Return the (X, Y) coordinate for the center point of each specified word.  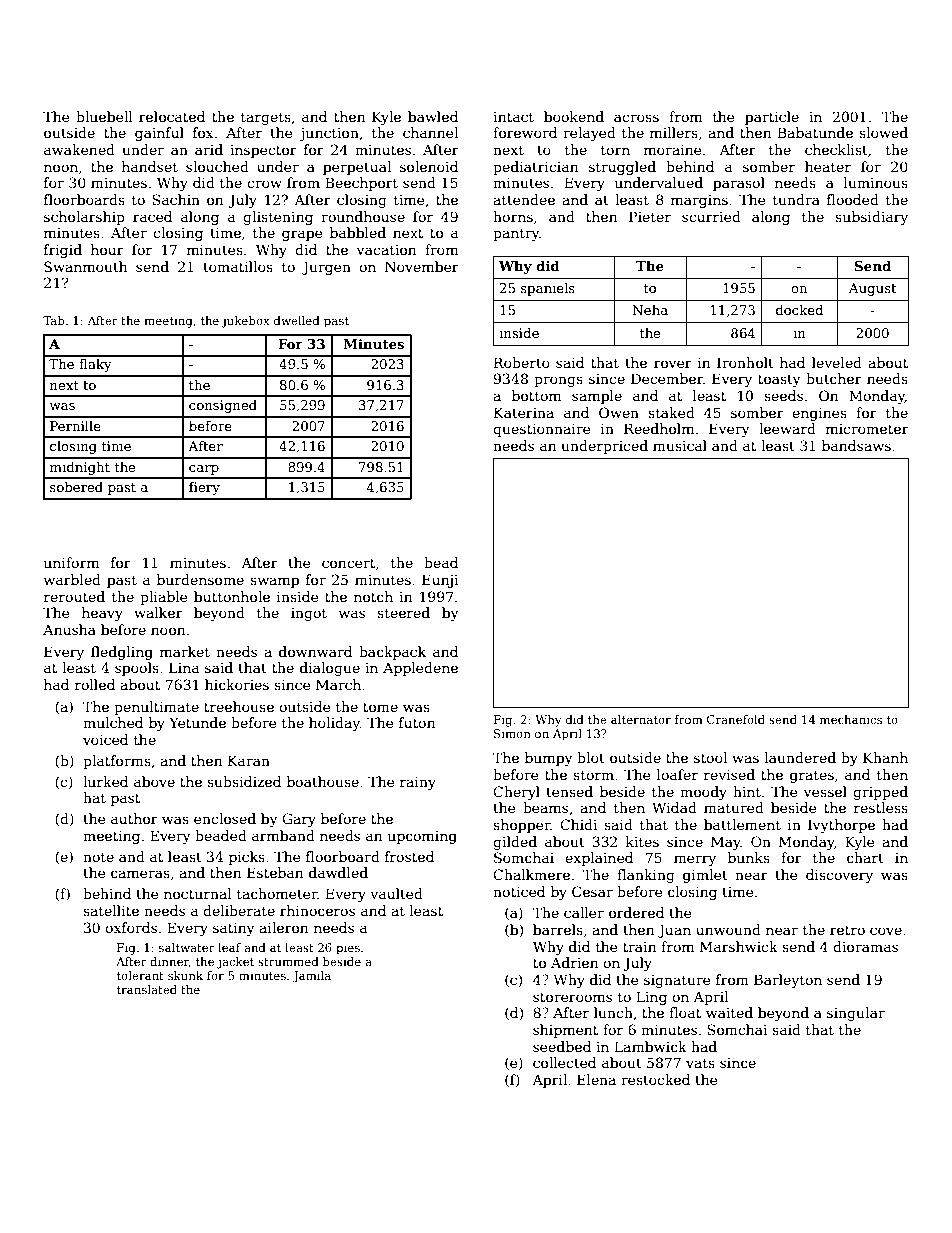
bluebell (104, 116)
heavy (102, 614)
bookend (574, 116)
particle (772, 118)
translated (147, 989)
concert (348, 563)
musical (680, 445)
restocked (655, 1079)
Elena (596, 1079)
